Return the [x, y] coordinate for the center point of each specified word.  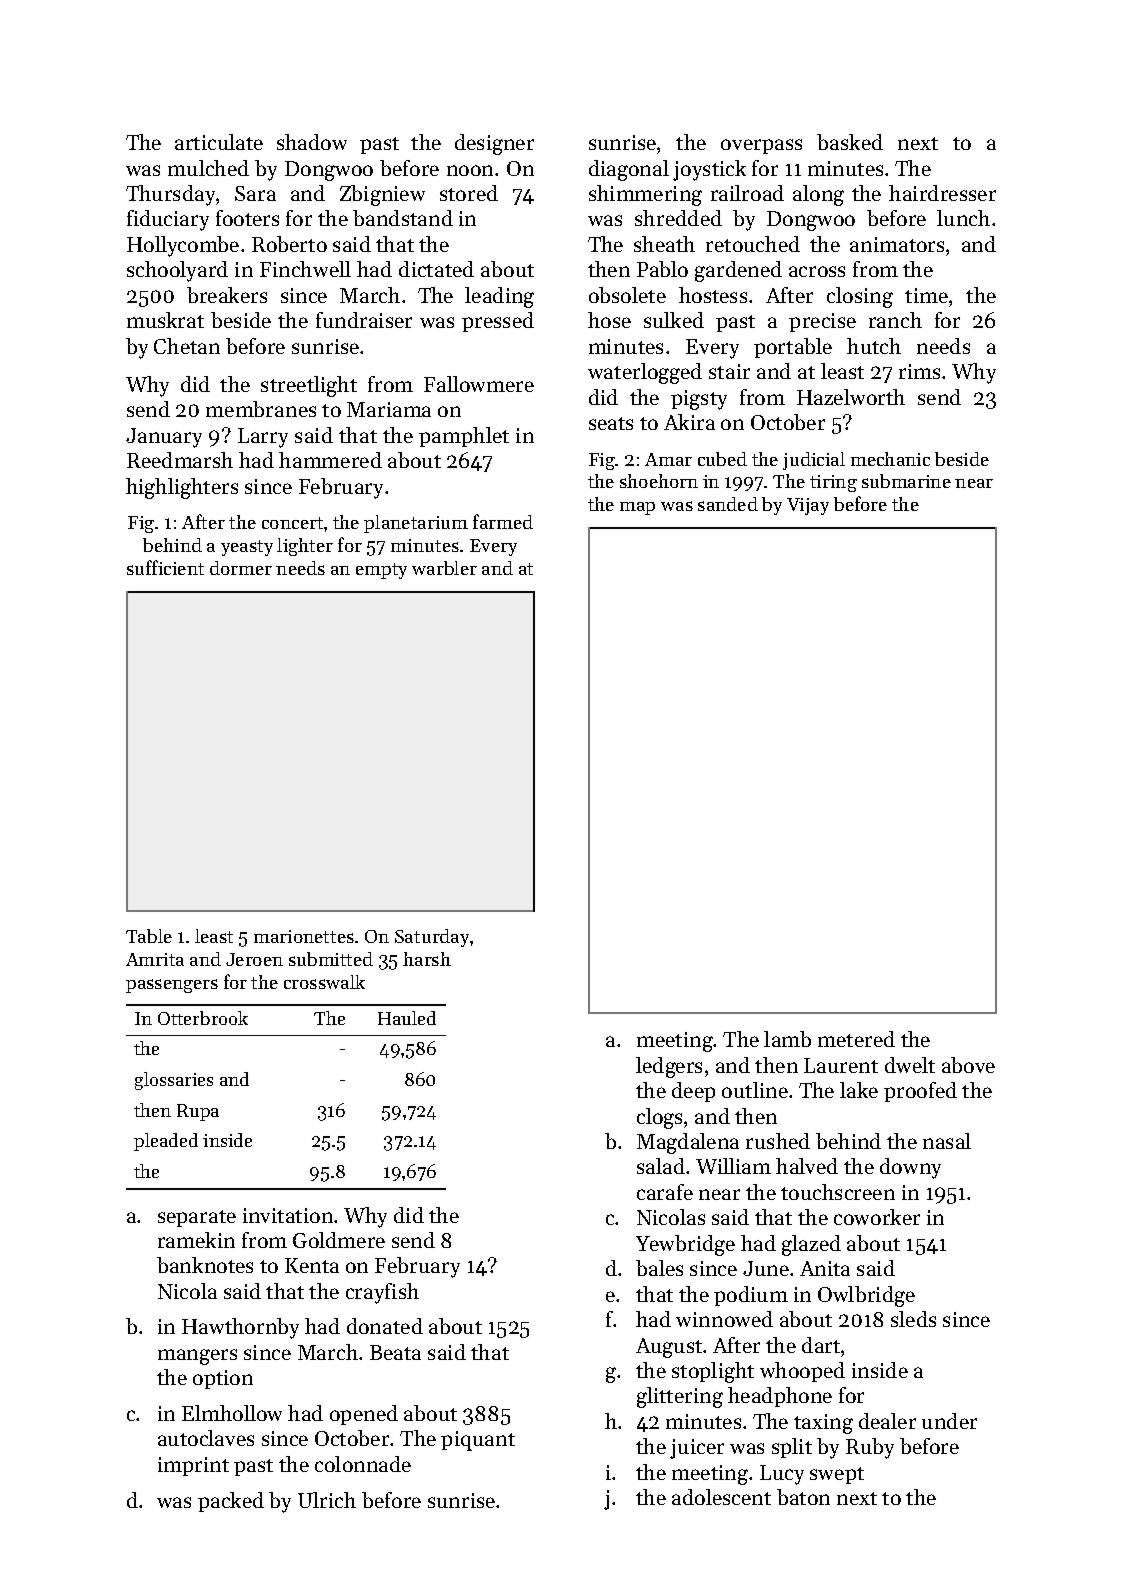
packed [231, 1502]
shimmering [645, 195]
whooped [802, 1372]
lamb [787, 1039]
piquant [478, 1441]
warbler [444, 568]
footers [247, 218]
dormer [241, 568]
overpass [761, 146]
